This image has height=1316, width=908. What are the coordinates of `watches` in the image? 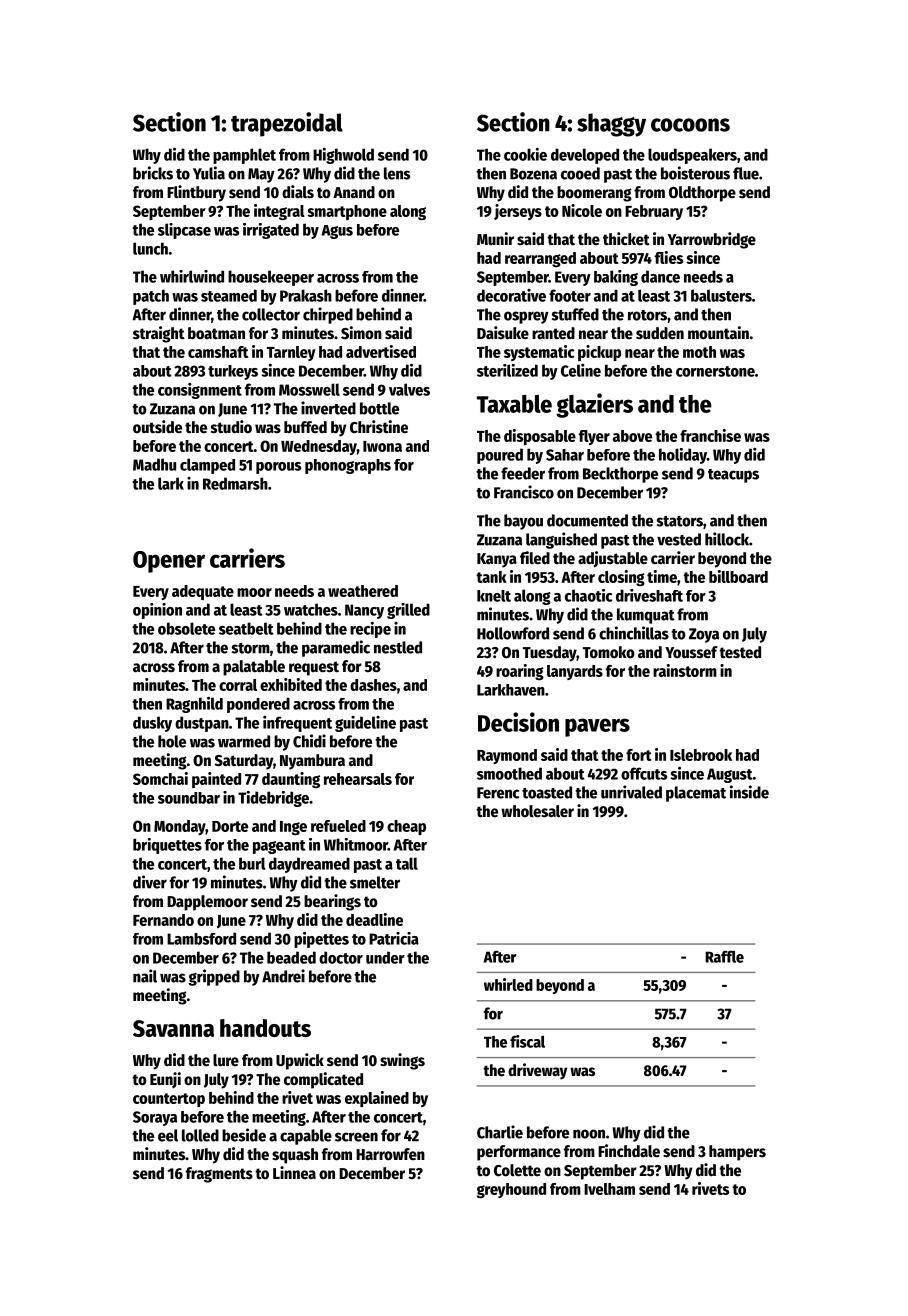 It's located at (311, 609).
